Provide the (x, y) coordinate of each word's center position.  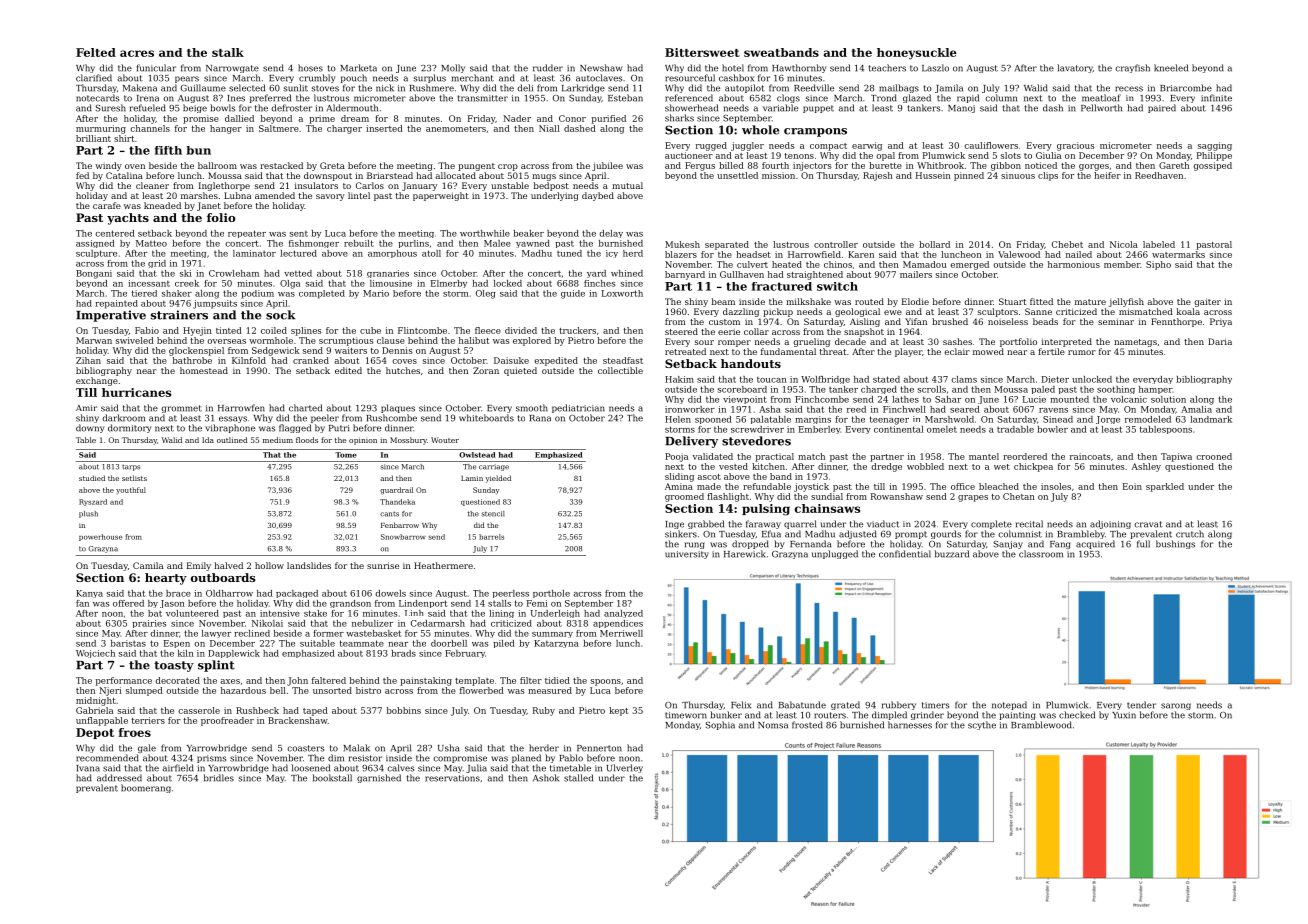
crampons (815, 132)
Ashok (546, 778)
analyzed (623, 614)
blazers (681, 254)
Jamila (949, 88)
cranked (311, 360)
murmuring (101, 129)
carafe (107, 205)
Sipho (1158, 265)
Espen (177, 644)
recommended (107, 758)
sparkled (1165, 487)
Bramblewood (1041, 725)
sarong (1176, 706)
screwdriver (757, 429)
